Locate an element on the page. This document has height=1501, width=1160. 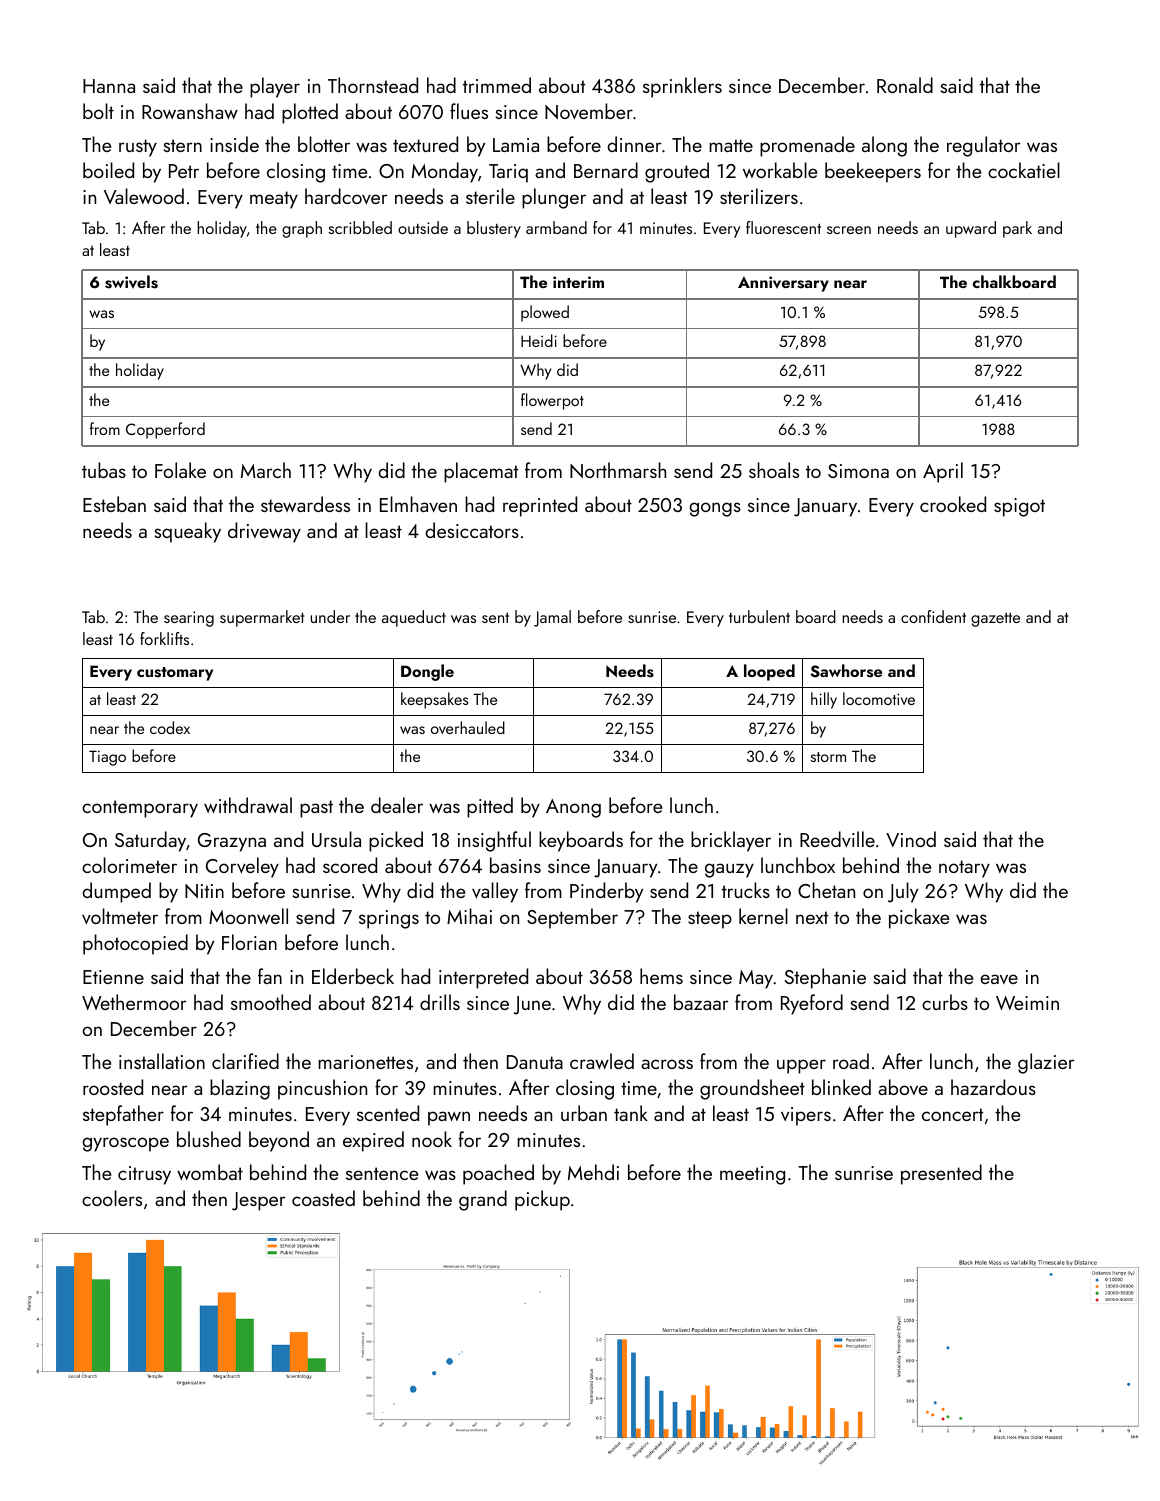
upper is located at coordinates (801, 1066).
